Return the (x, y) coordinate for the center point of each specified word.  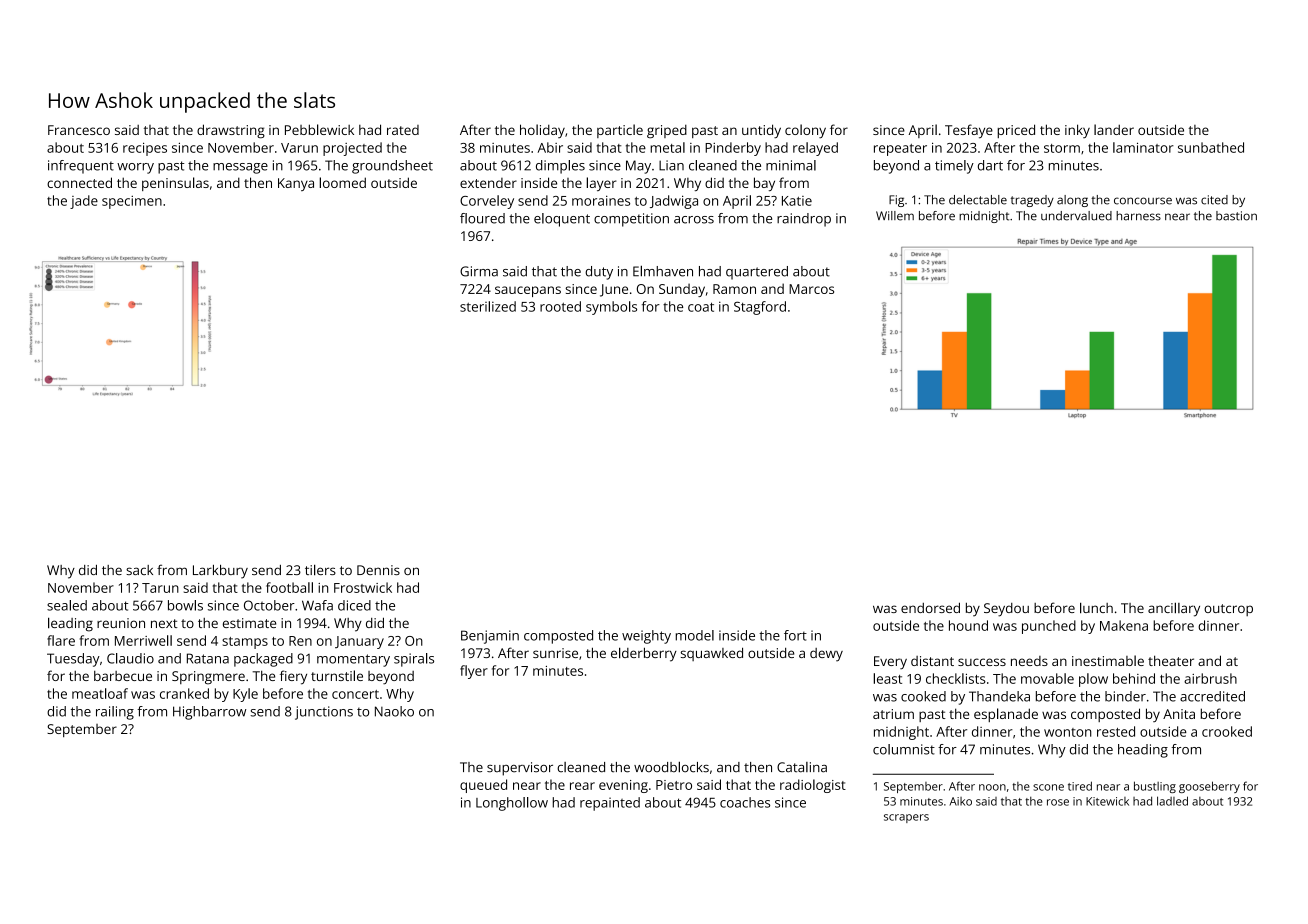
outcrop (1228, 610)
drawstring (231, 131)
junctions (324, 713)
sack (139, 570)
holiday (542, 131)
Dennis (378, 570)
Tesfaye (969, 131)
